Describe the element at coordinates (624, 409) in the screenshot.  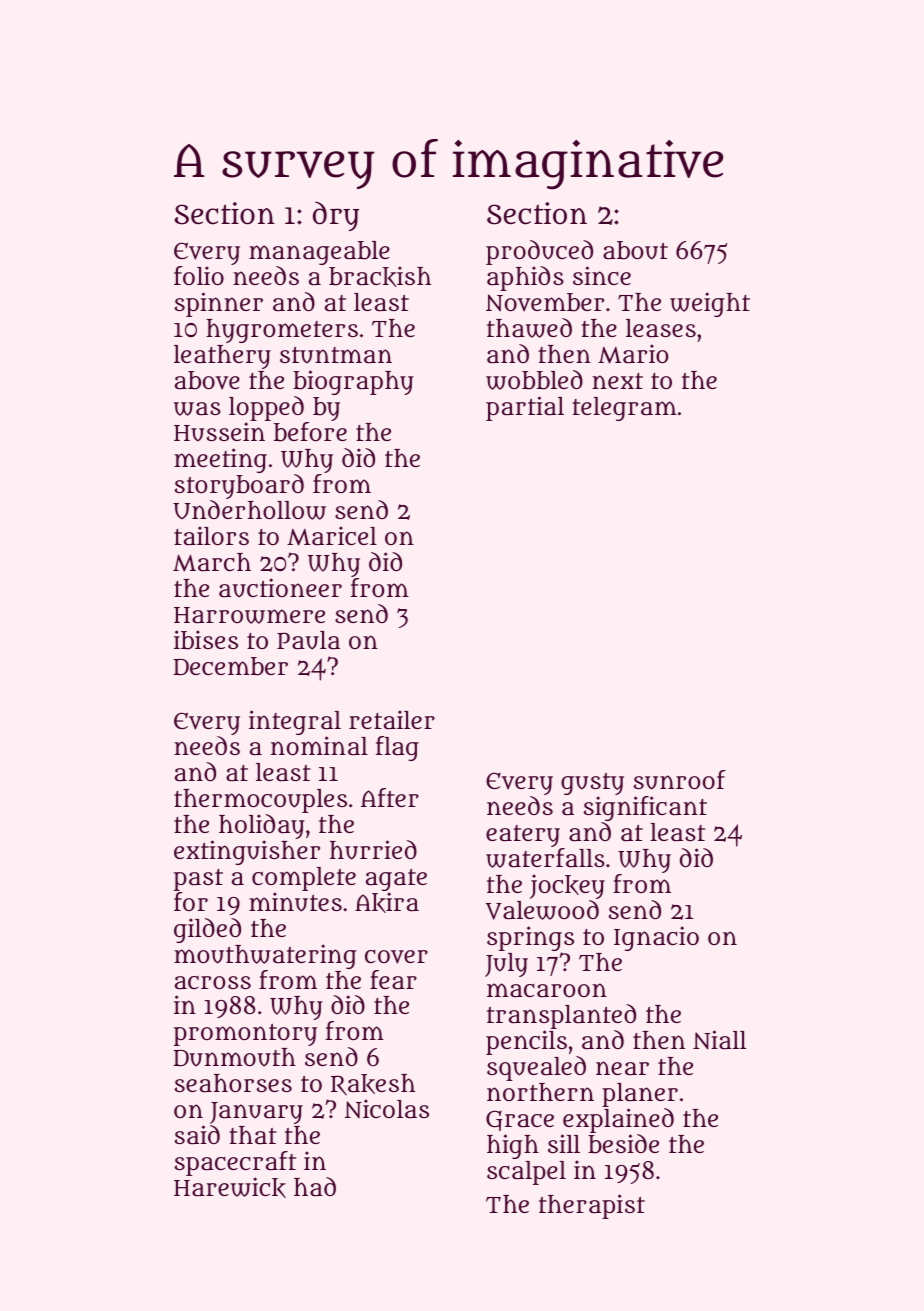
I see `telegram` at that location.
